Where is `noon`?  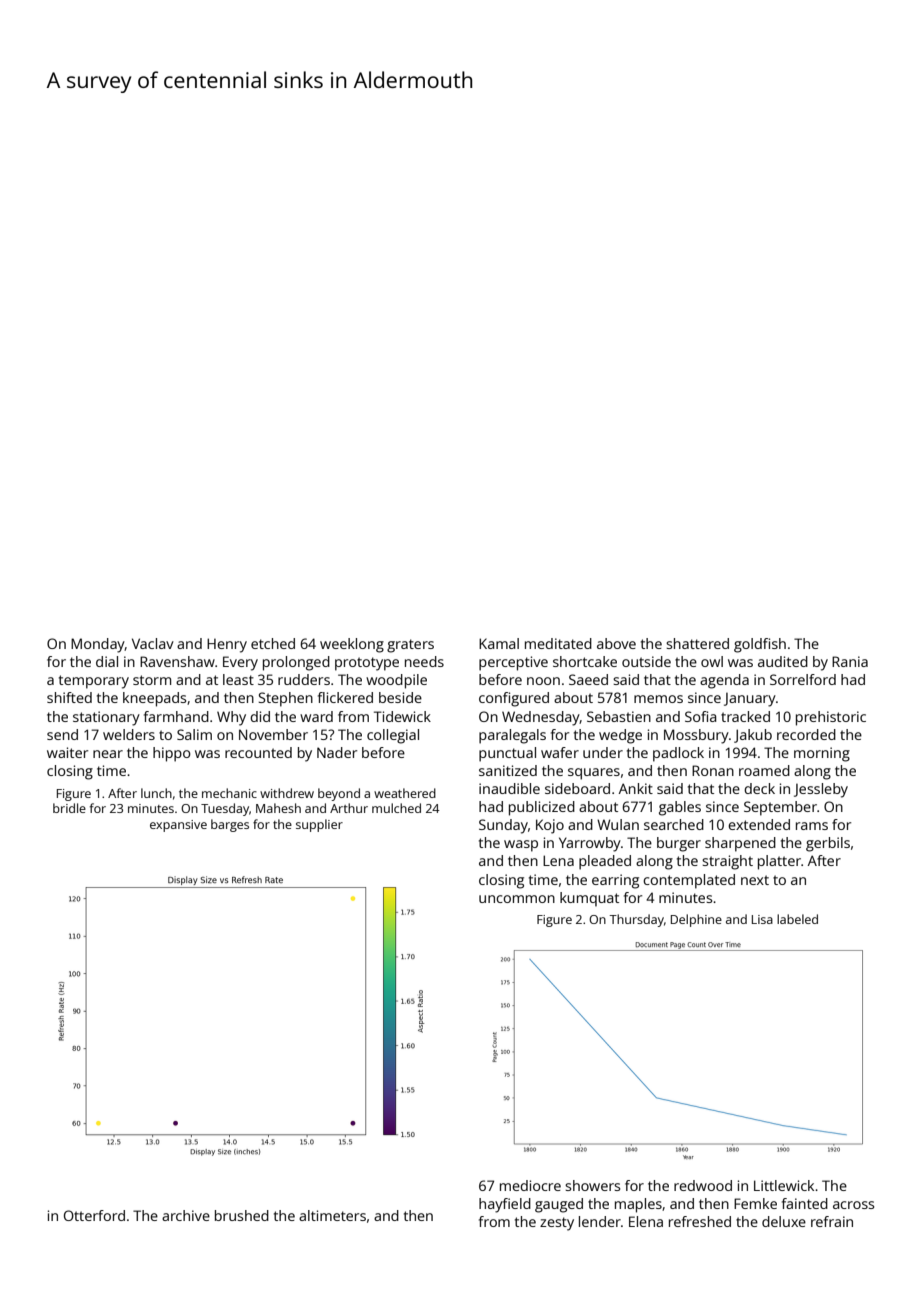
noon is located at coordinates (543, 681).
